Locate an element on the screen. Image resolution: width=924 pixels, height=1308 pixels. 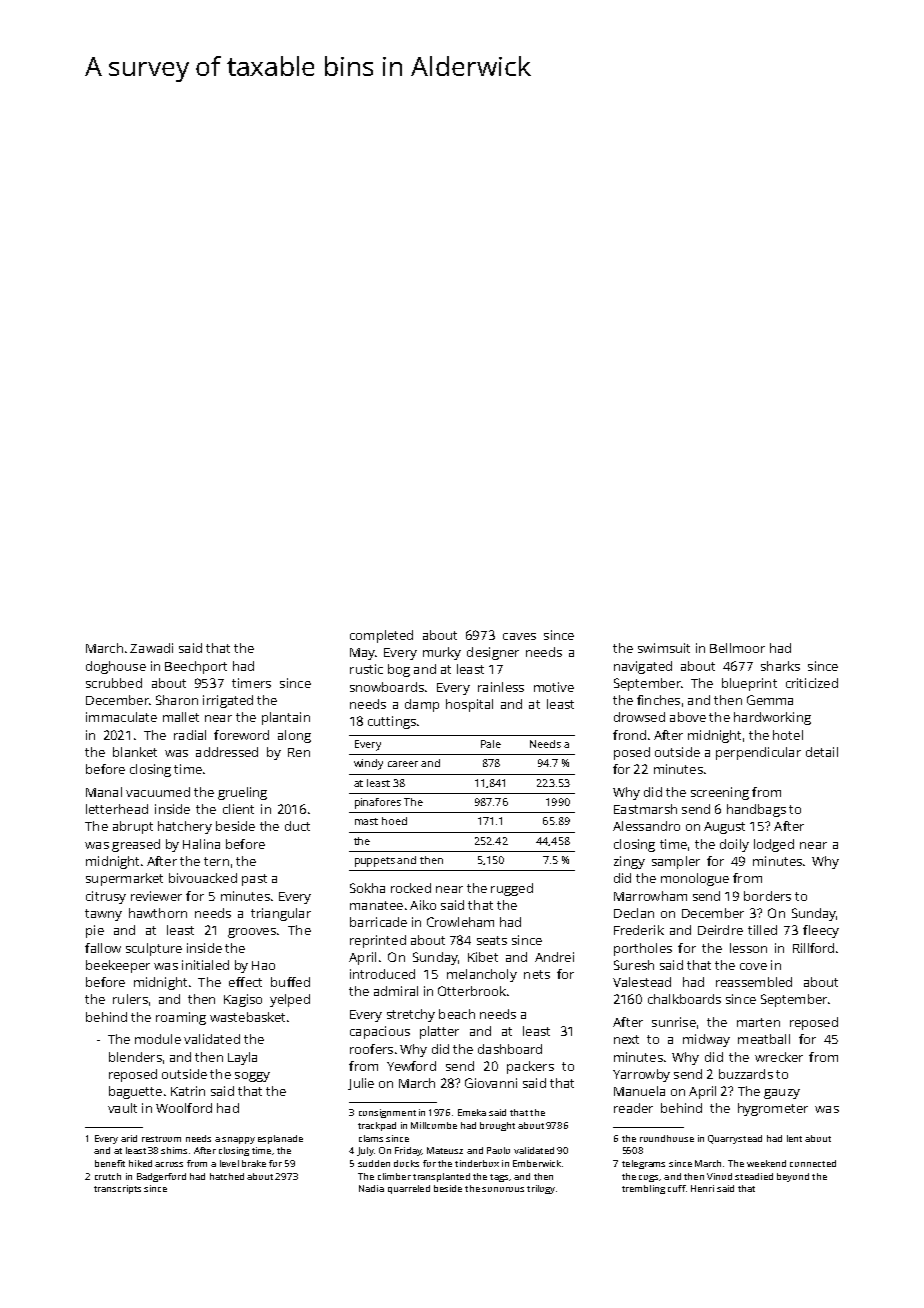
clams is located at coordinates (371, 1138).
